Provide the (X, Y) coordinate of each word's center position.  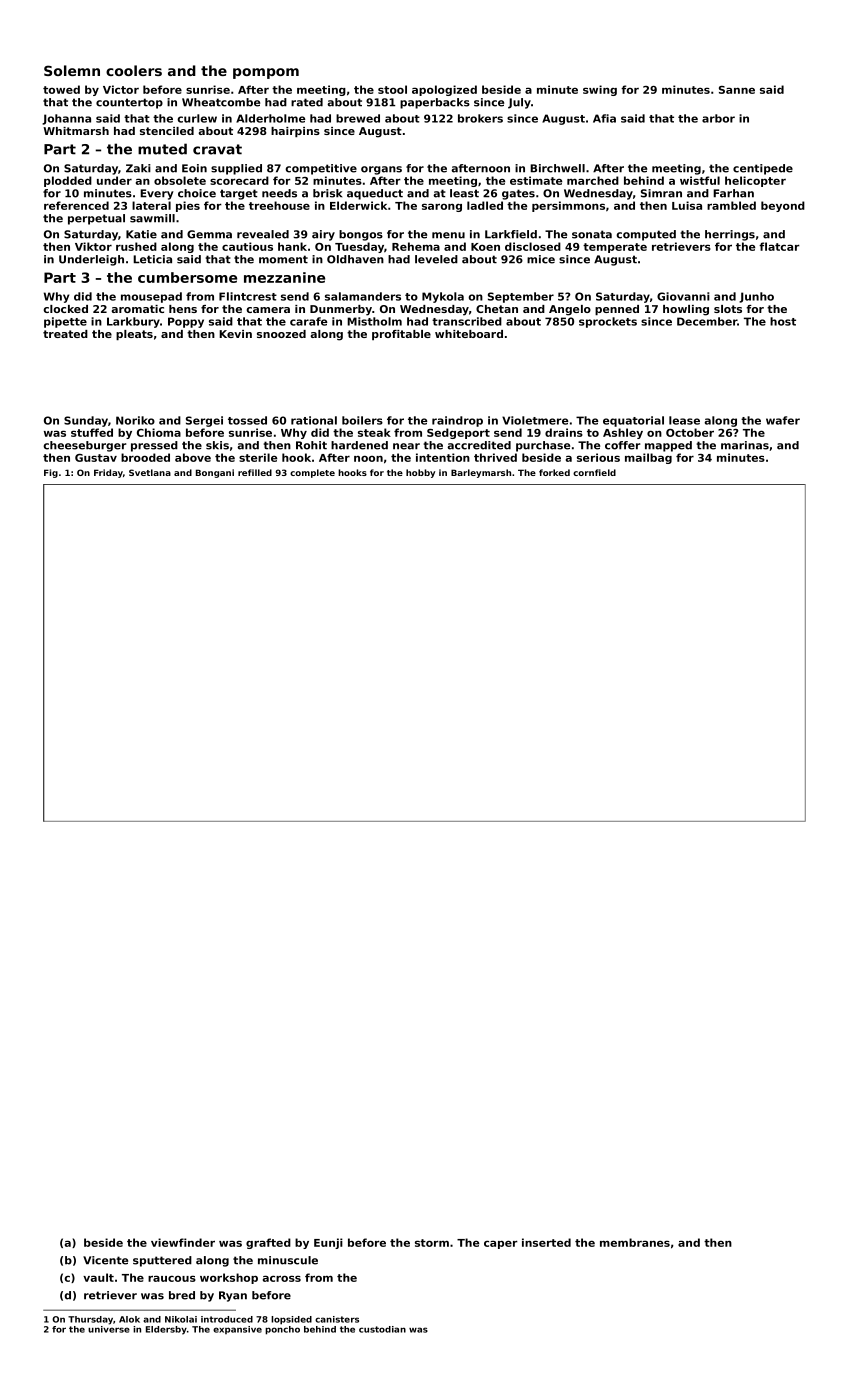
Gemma (209, 234)
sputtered (162, 1261)
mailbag (648, 458)
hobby (420, 473)
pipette (65, 322)
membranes (635, 1242)
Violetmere (535, 420)
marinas (745, 445)
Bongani (215, 473)
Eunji (328, 1243)
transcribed (467, 321)
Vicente (105, 1260)
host (783, 321)
